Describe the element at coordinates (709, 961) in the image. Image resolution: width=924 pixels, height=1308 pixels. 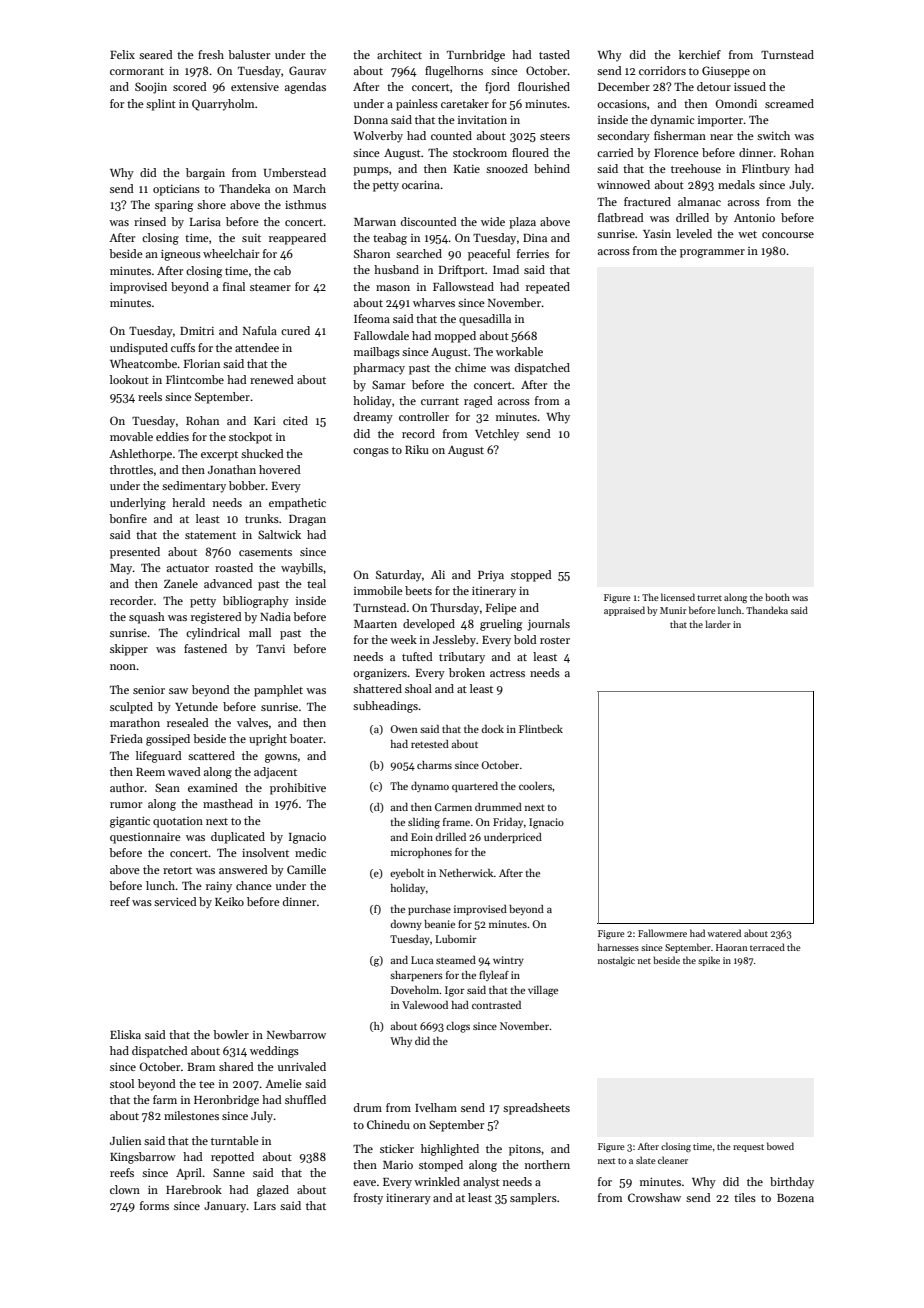
I see `spike` at that location.
